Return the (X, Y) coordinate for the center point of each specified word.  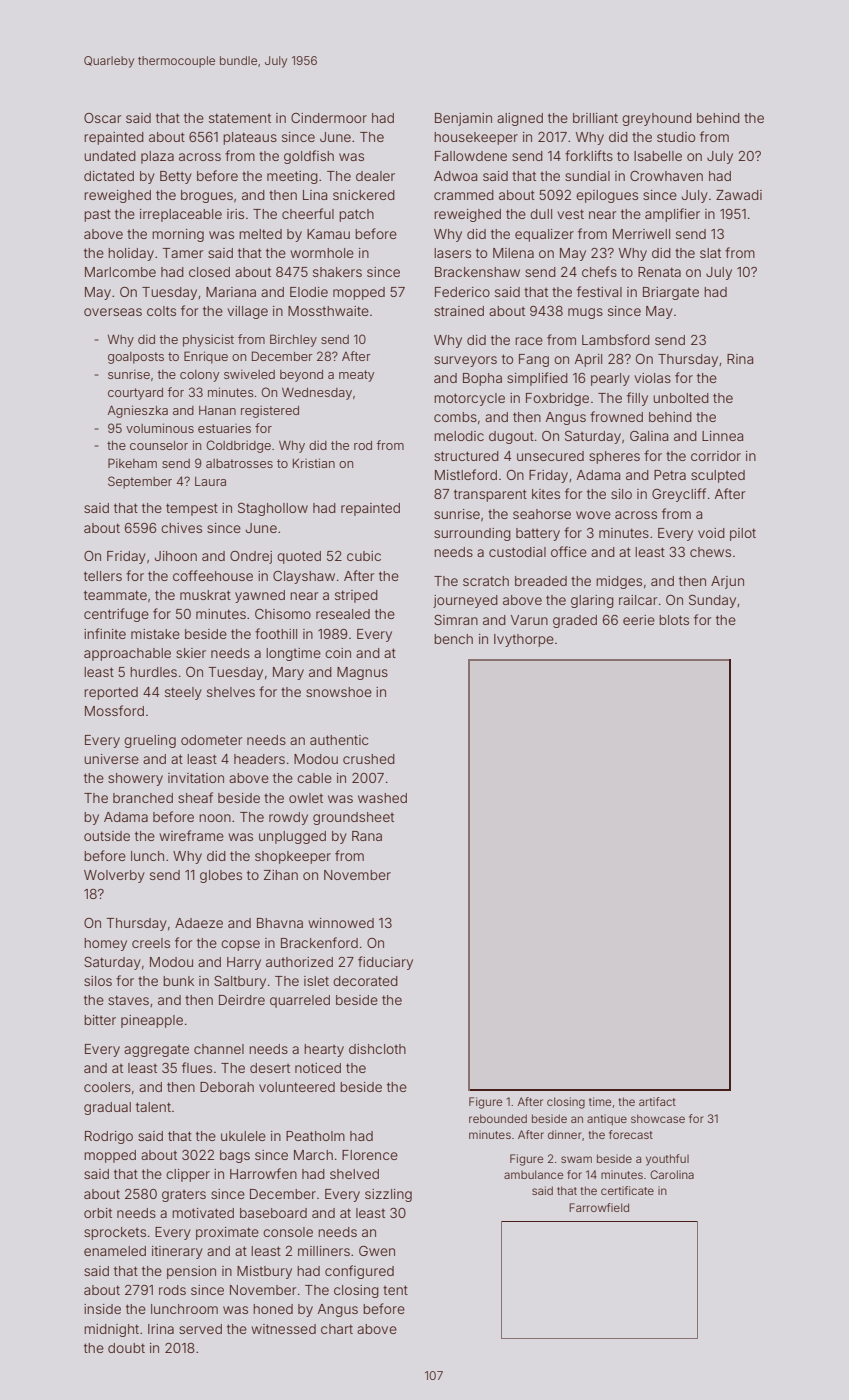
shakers (337, 272)
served (200, 1329)
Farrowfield (599, 1207)
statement (240, 118)
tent (395, 1290)
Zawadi (739, 195)
